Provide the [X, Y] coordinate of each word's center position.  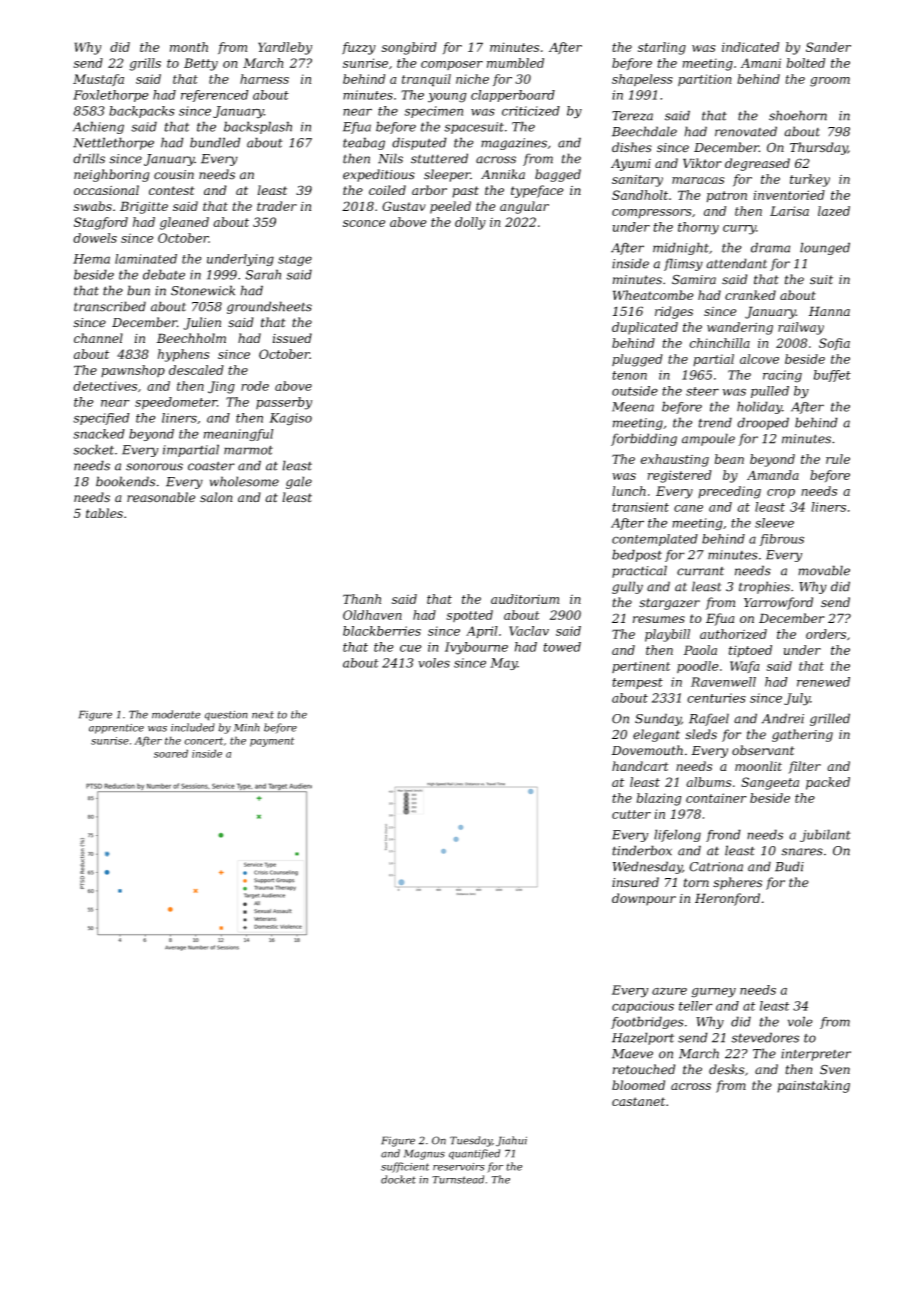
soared [171, 753]
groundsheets [269, 307]
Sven [835, 1069]
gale [299, 482]
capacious [643, 1007]
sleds [701, 734]
